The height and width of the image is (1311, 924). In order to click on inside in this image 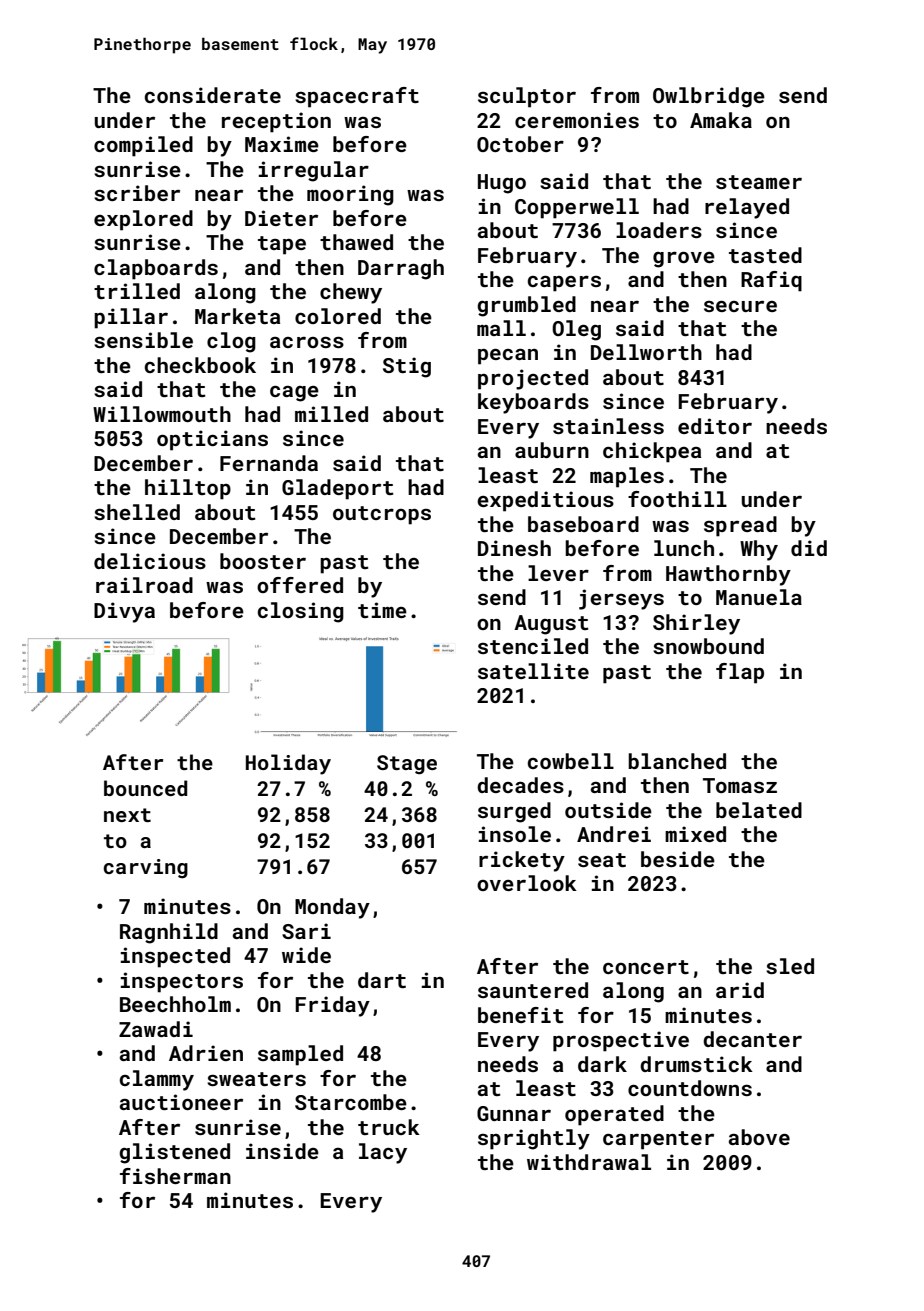, I will do `click(282, 1151)`.
